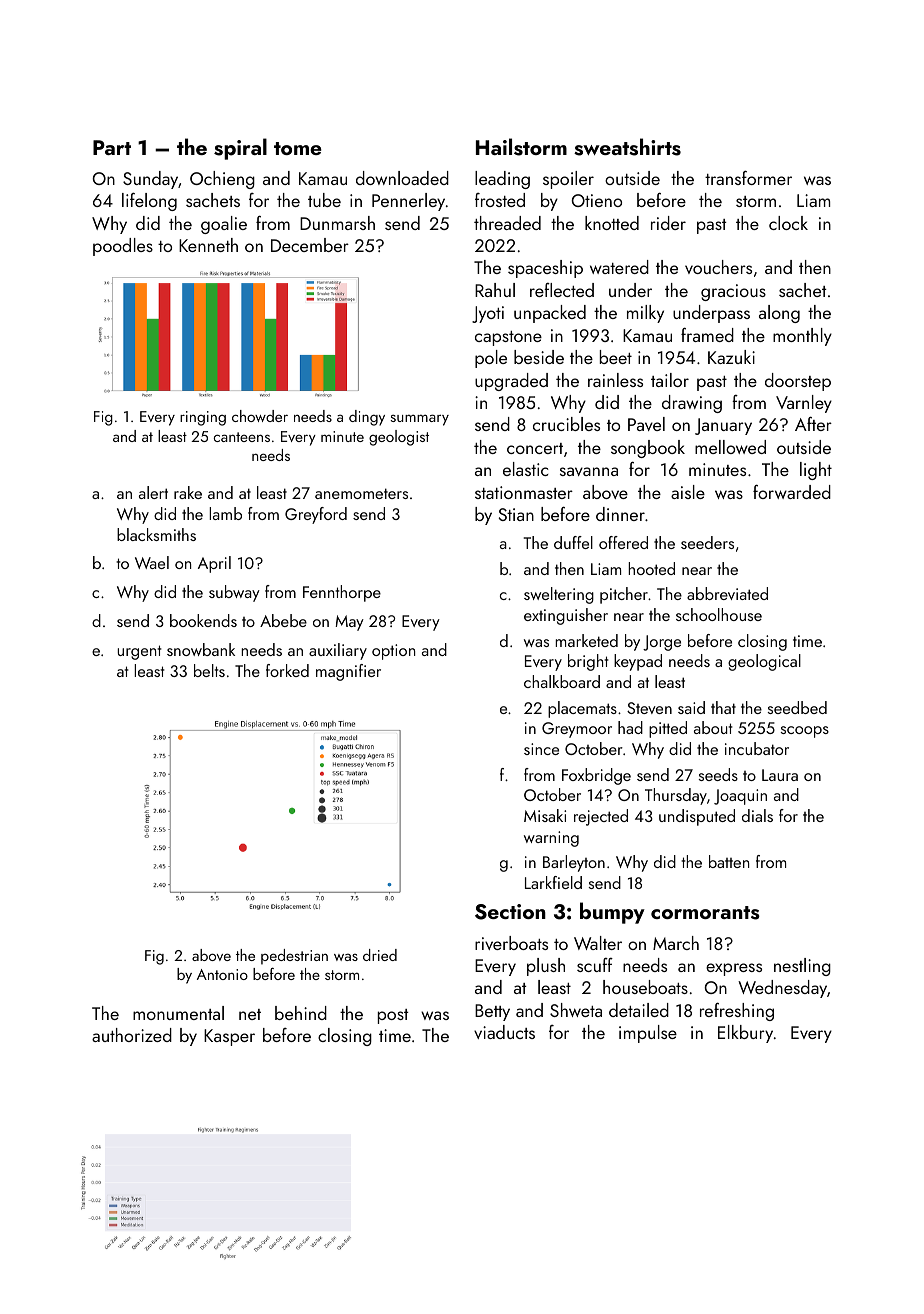 The image size is (924, 1314). Describe the element at coordinates (745, 1034) in the screenshot. I see `Elkbury` at that location.
